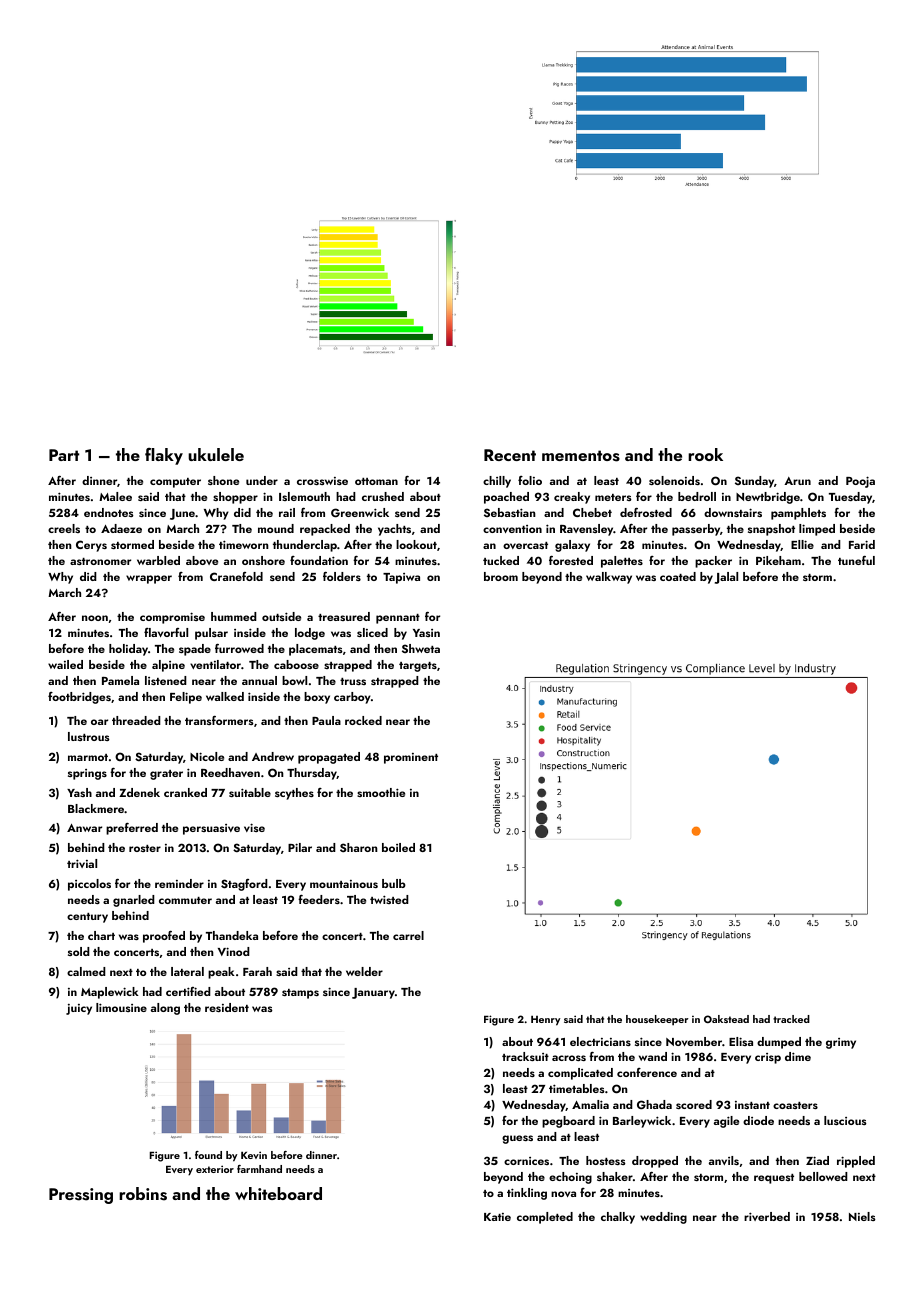 Image resolution: width=924 pixels, height=1308 pixels. What do you see at coordinates (81, 1196) in the image?
I see `Pressing` at bounding box center [81, 1196].
